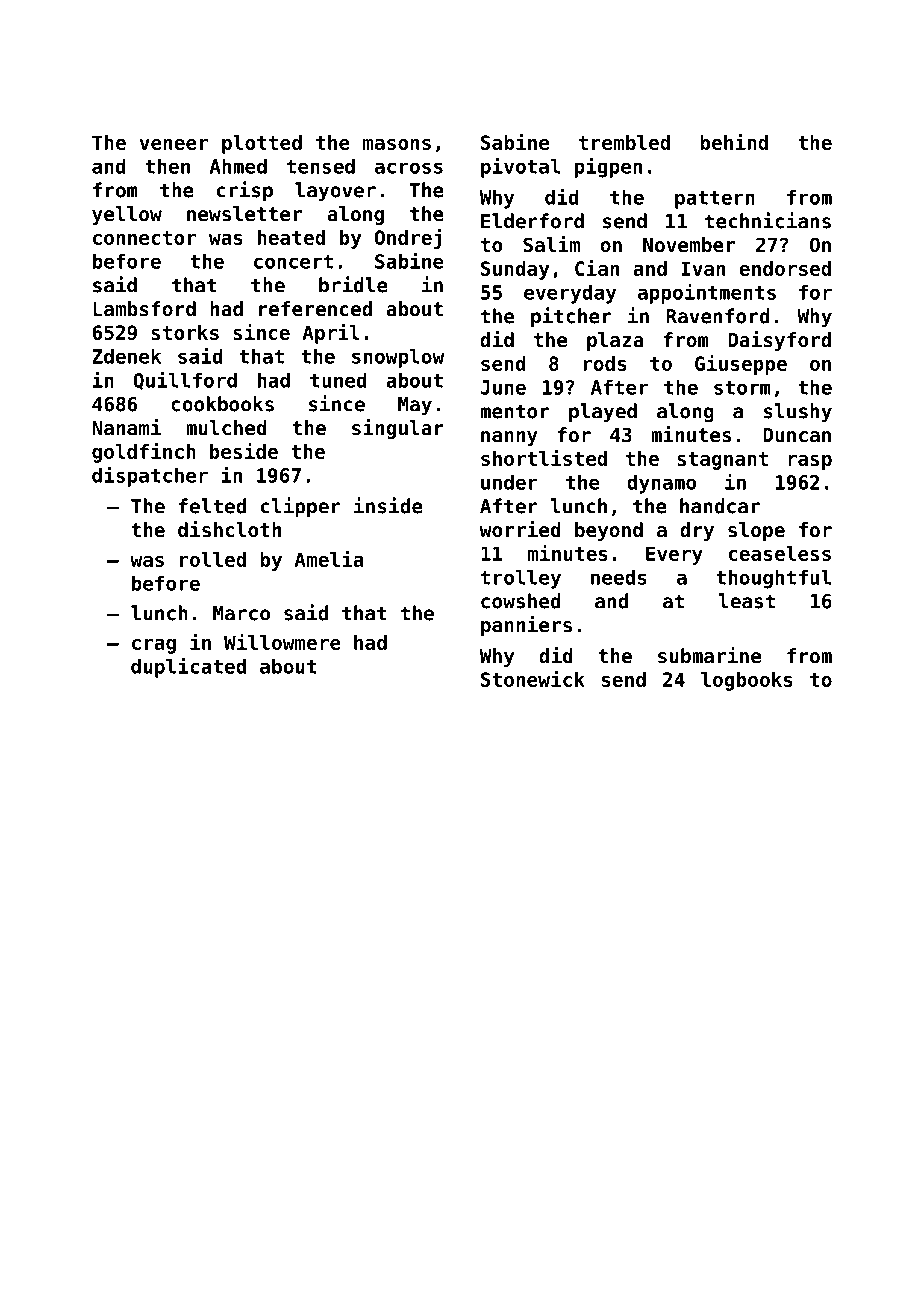 The height and width of the image is (1314, 924). What do you see at coordinates (212, 506) in the image?
I see `felted` at bounding box center [212, 506].
